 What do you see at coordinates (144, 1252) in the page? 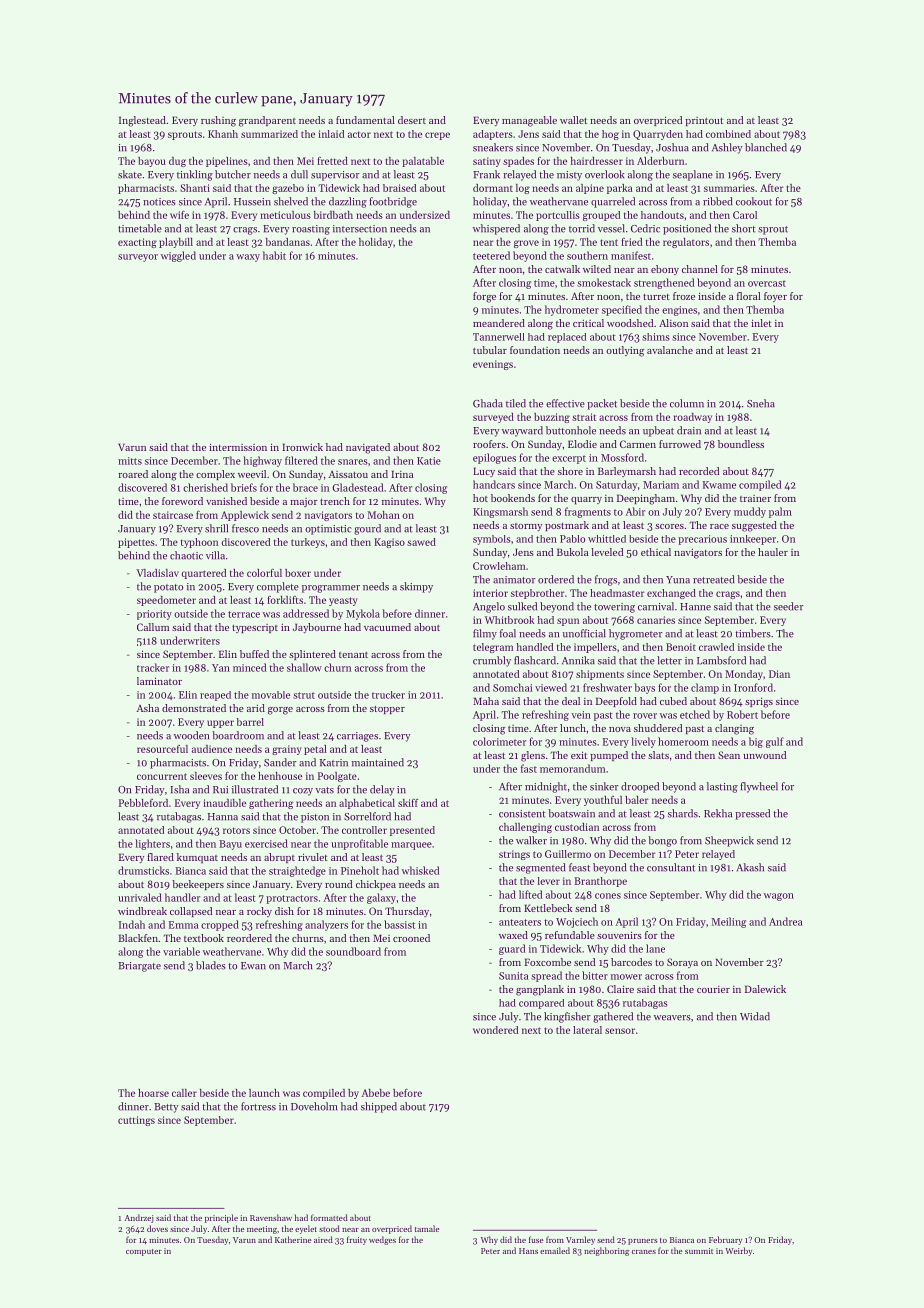
I see `computer` at bounding box center [144, 1252].
